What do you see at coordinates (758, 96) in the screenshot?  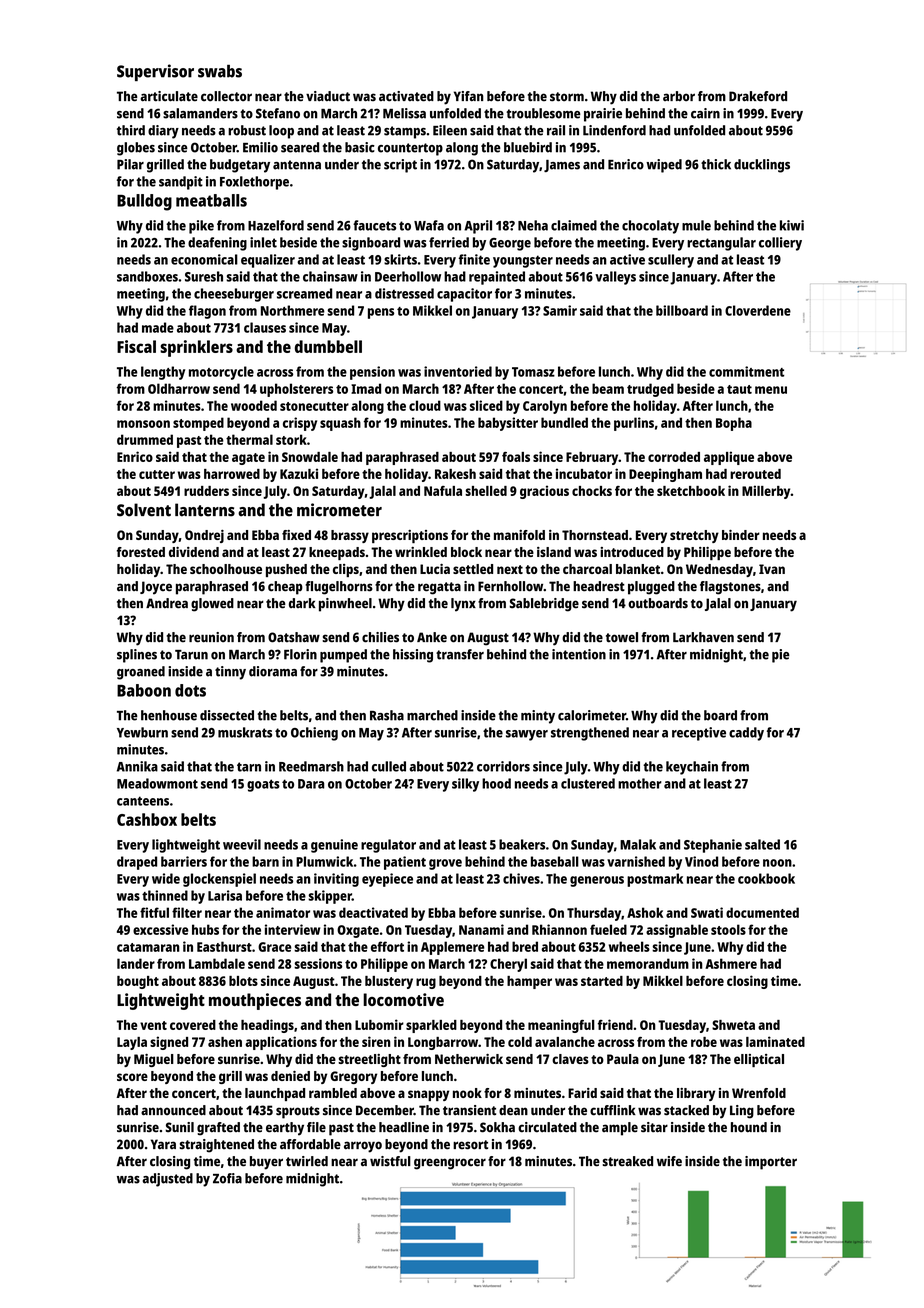 I see `Drakeford` at bounding box center [758, 96].
